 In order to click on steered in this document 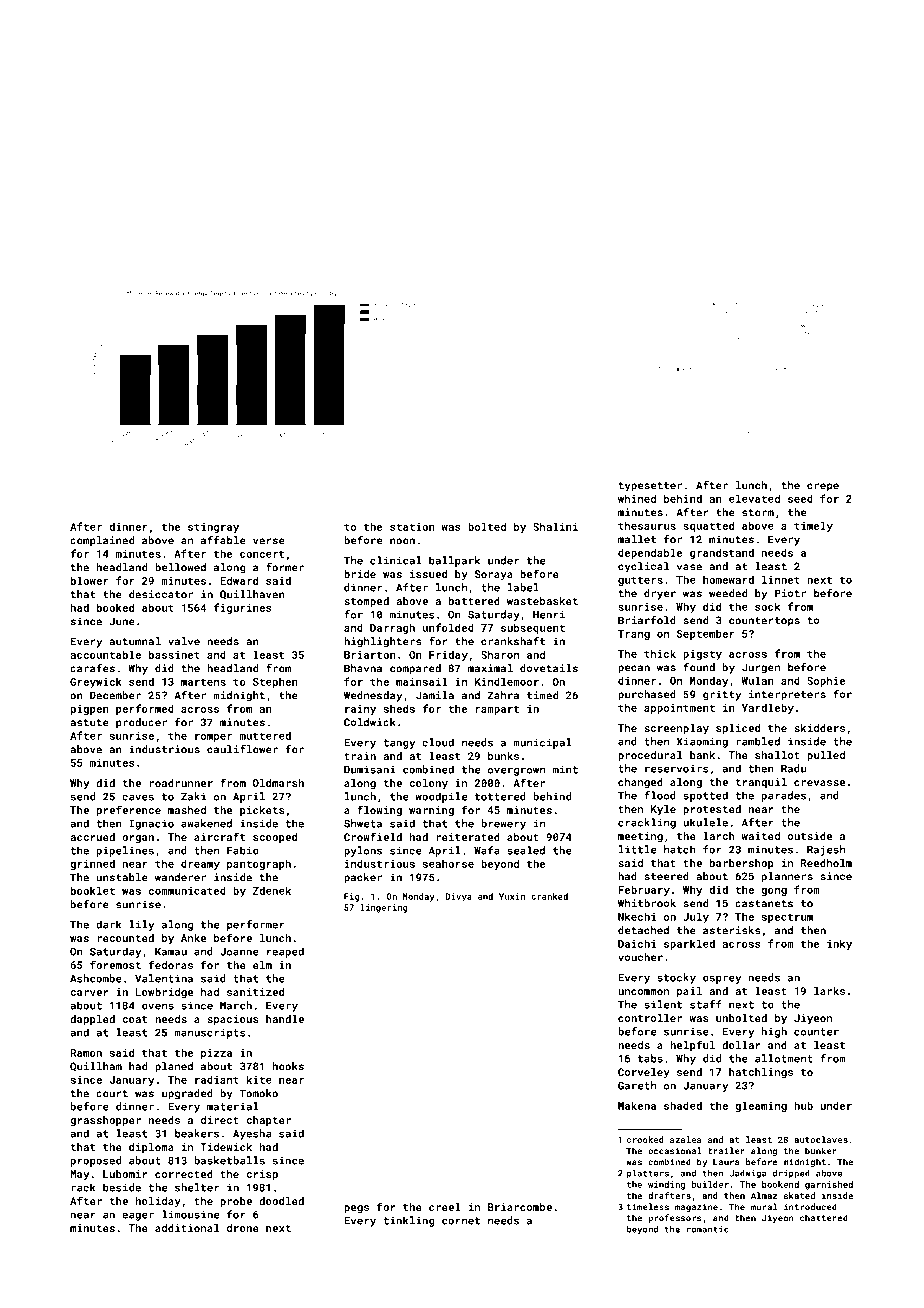, I will do `click(666, 876)`.
